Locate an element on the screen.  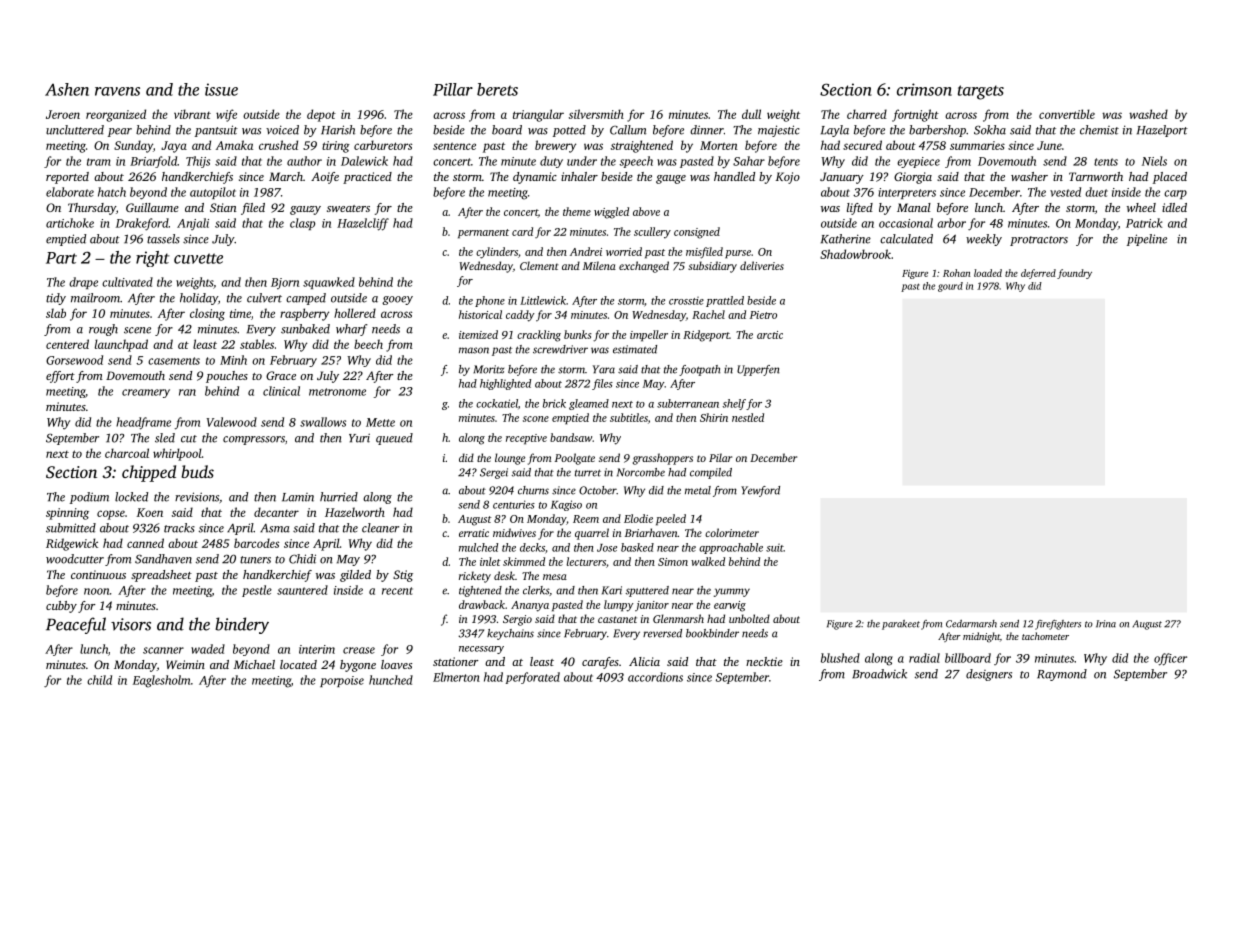
depot is located at coordinates (321, 115).
